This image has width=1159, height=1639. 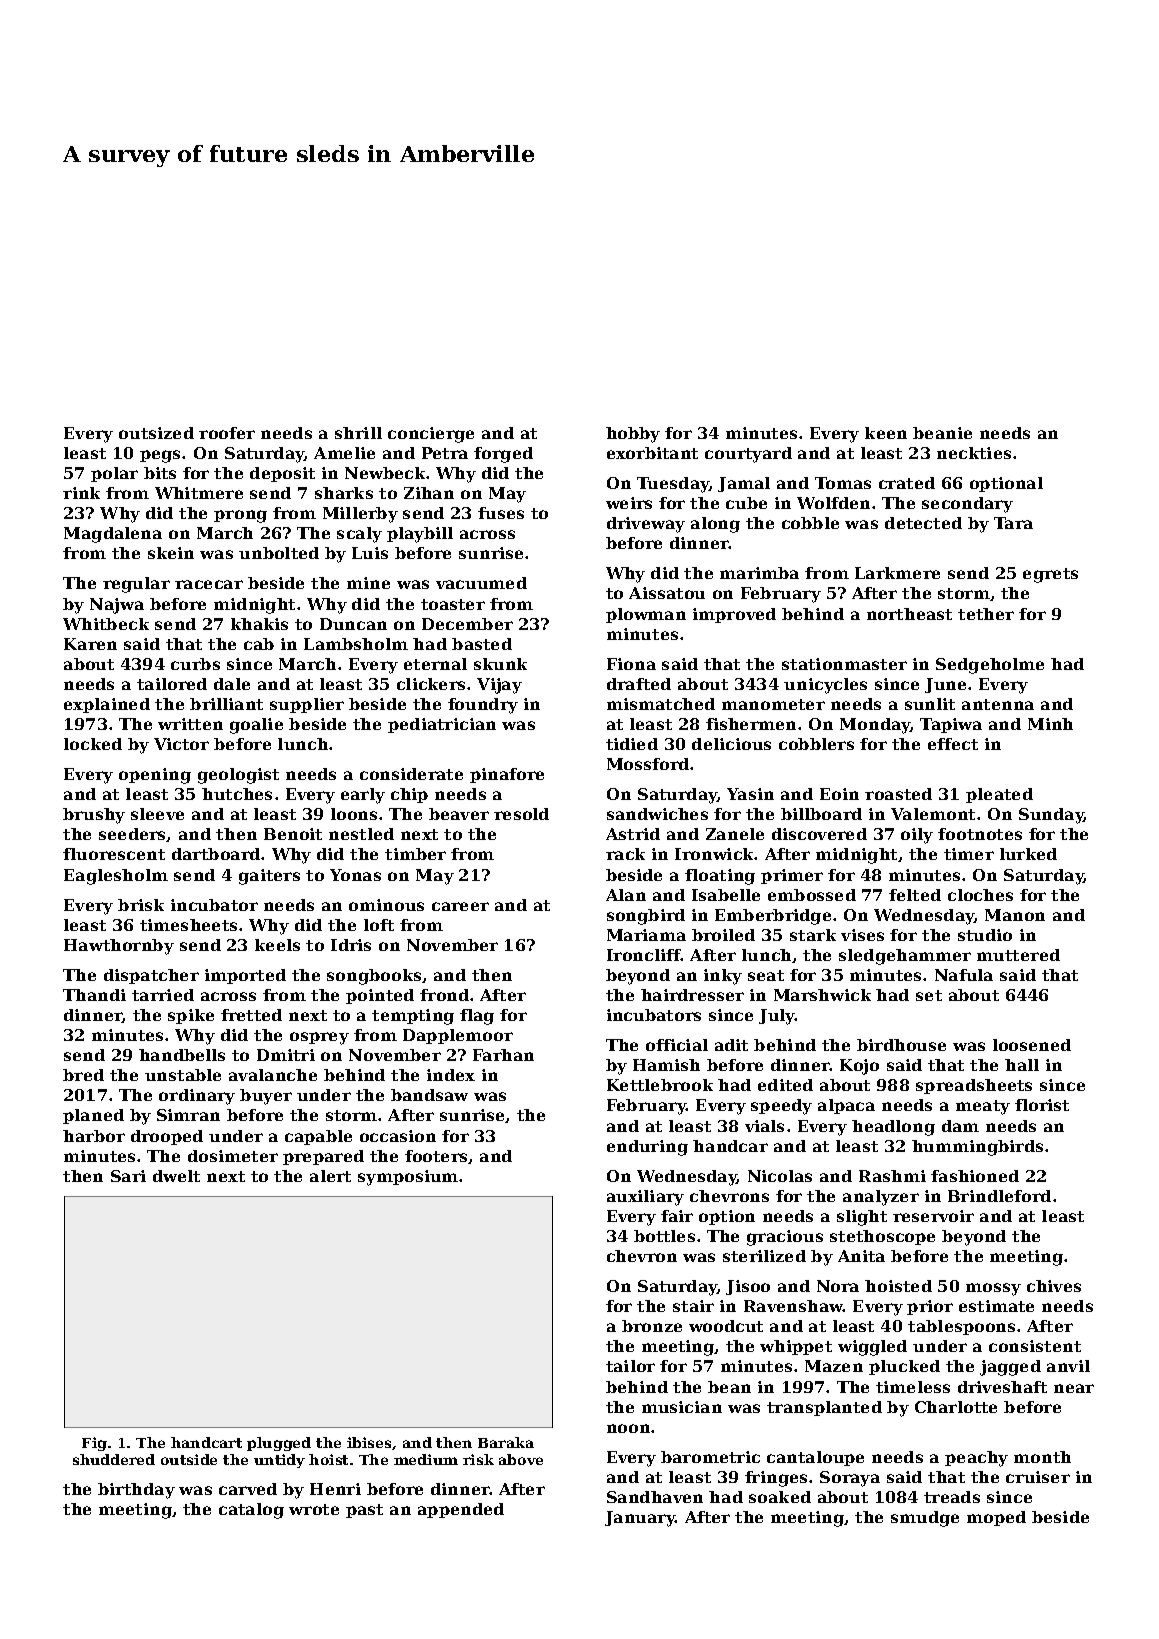 I want to click on Whitmere, so click(x=199, y=493).
